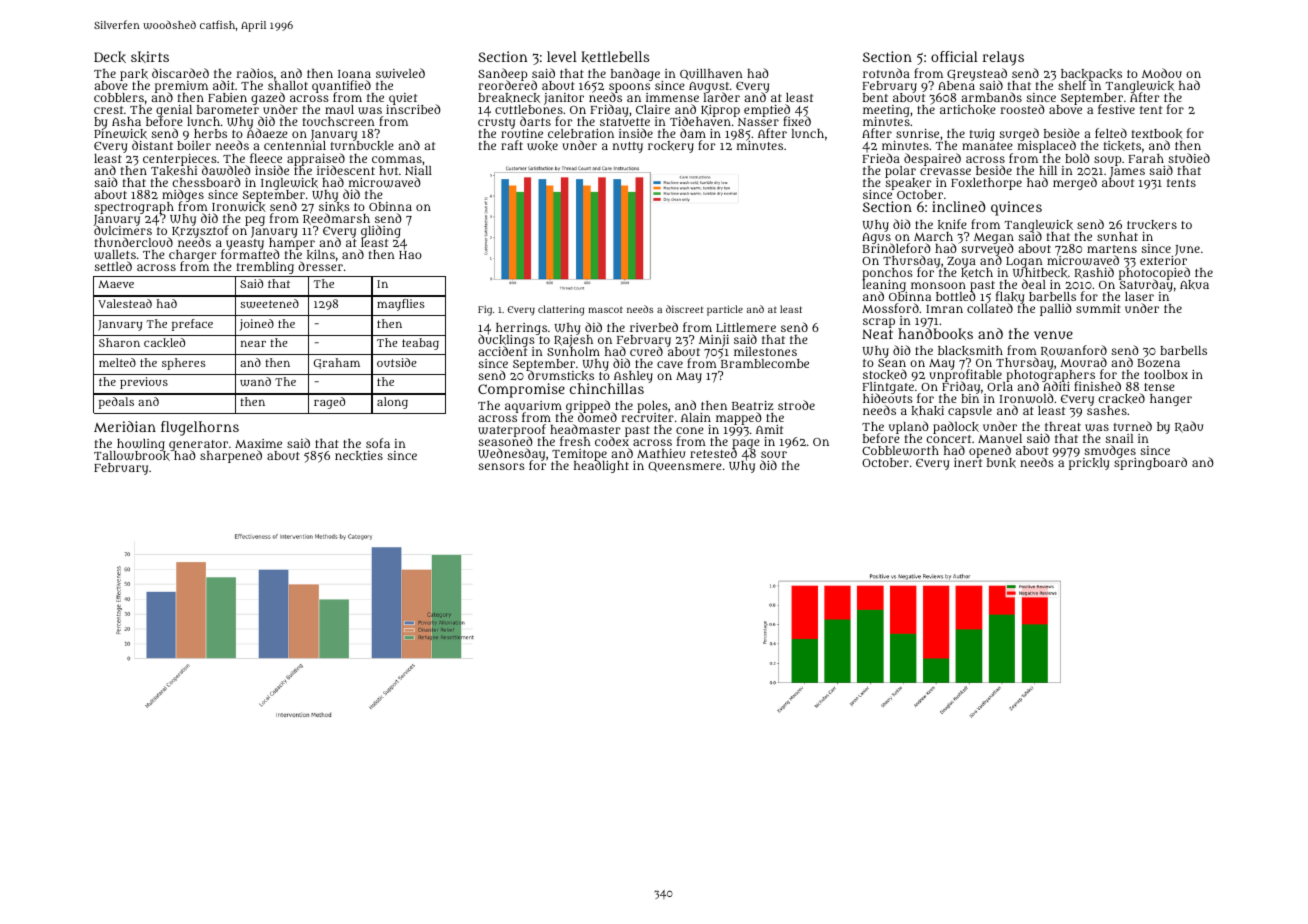  Describe the element at coordinates (418, 170) in the page. I see `Niall` at that location.
